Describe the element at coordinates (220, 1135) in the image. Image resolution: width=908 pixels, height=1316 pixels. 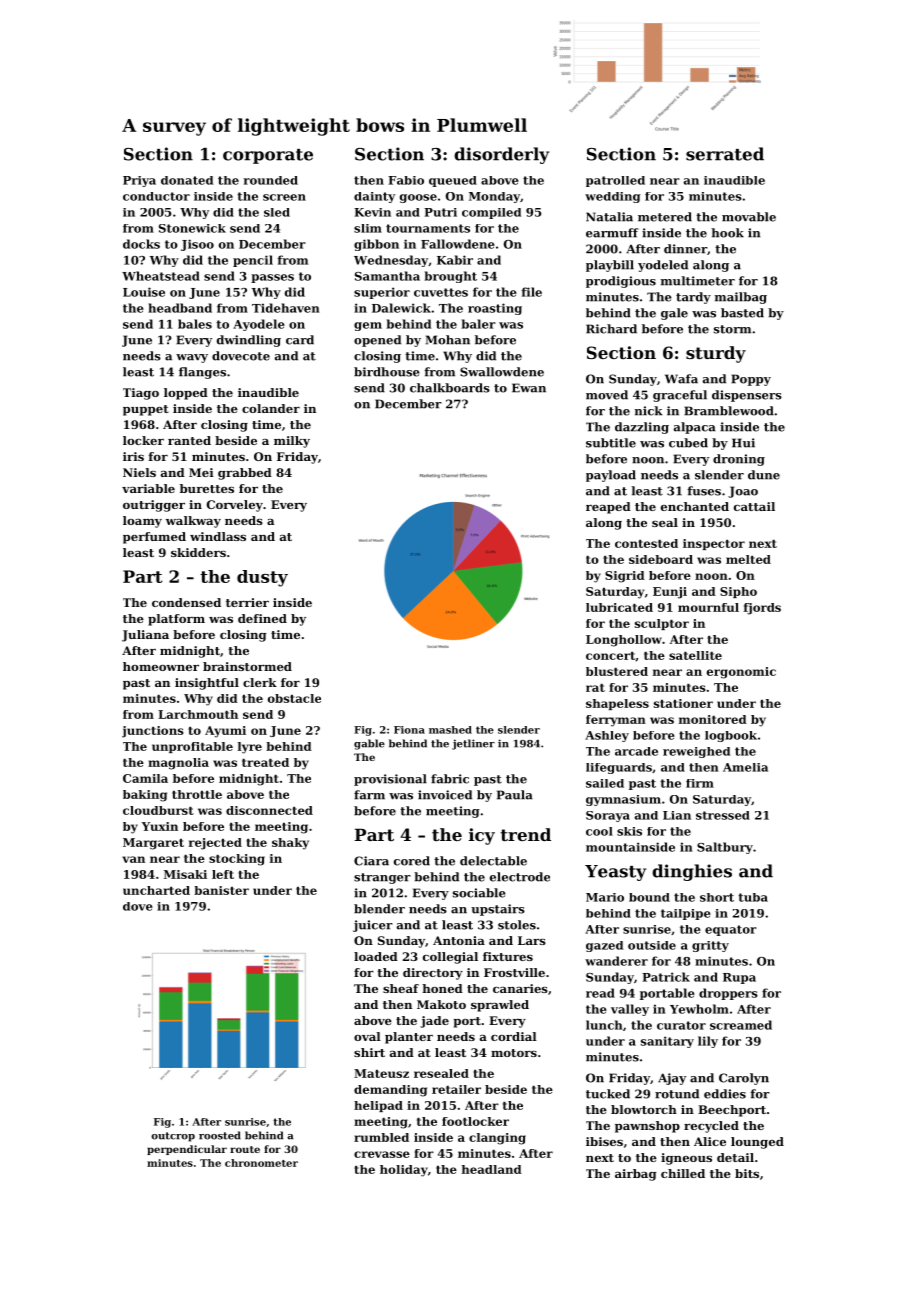
I see `roosted` at that location.
